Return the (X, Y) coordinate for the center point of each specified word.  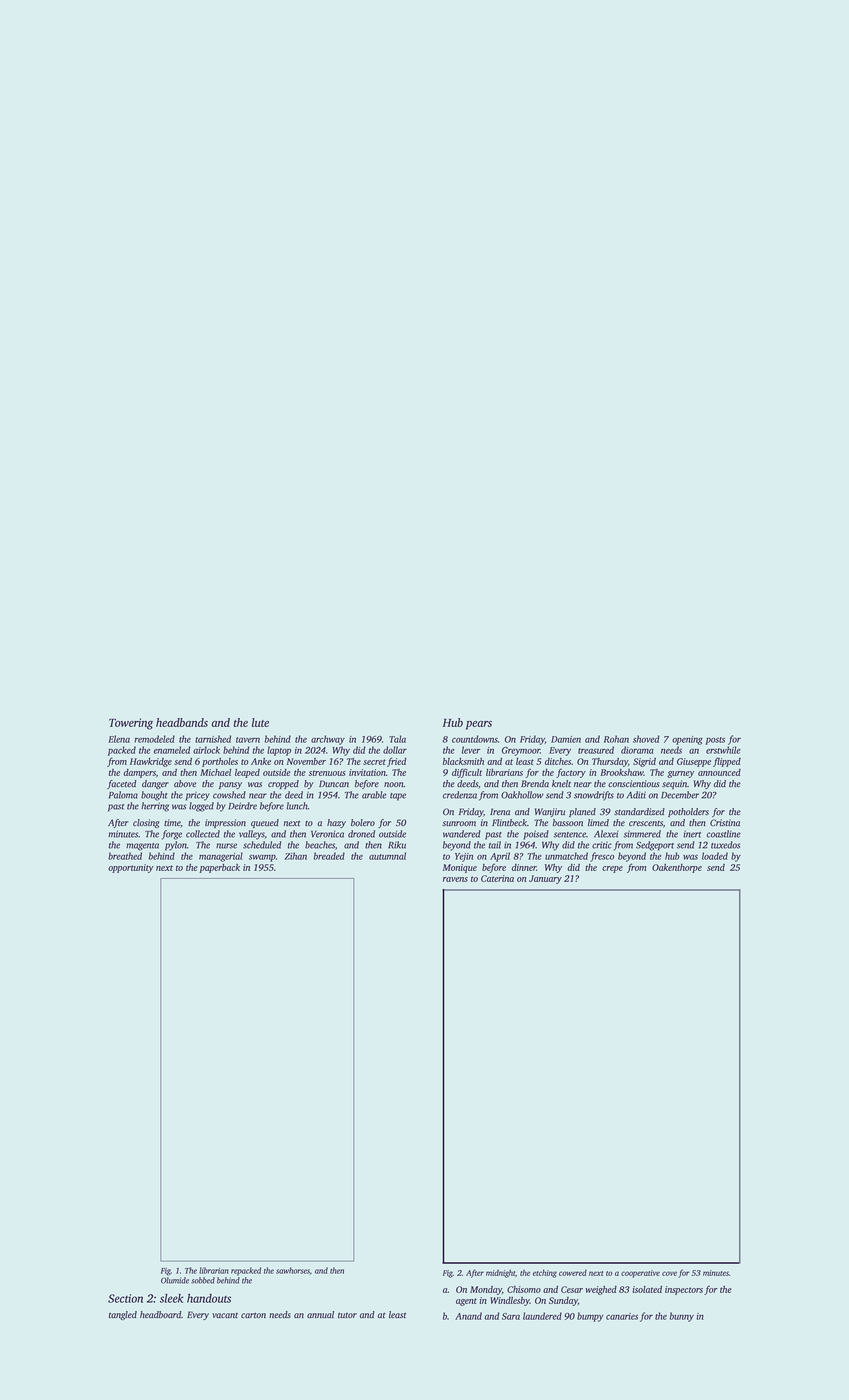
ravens (455, 879)
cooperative (640, 1274)
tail (495, 845)
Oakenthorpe (677, 868)
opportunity (131, 868)
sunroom (459, 823)
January (545, 879)
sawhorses (293, 1270)
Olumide (175, 1280)
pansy (230, 785)
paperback (219, 868)
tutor (347, 1315)
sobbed (203, 1280)
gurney (680, 774)
